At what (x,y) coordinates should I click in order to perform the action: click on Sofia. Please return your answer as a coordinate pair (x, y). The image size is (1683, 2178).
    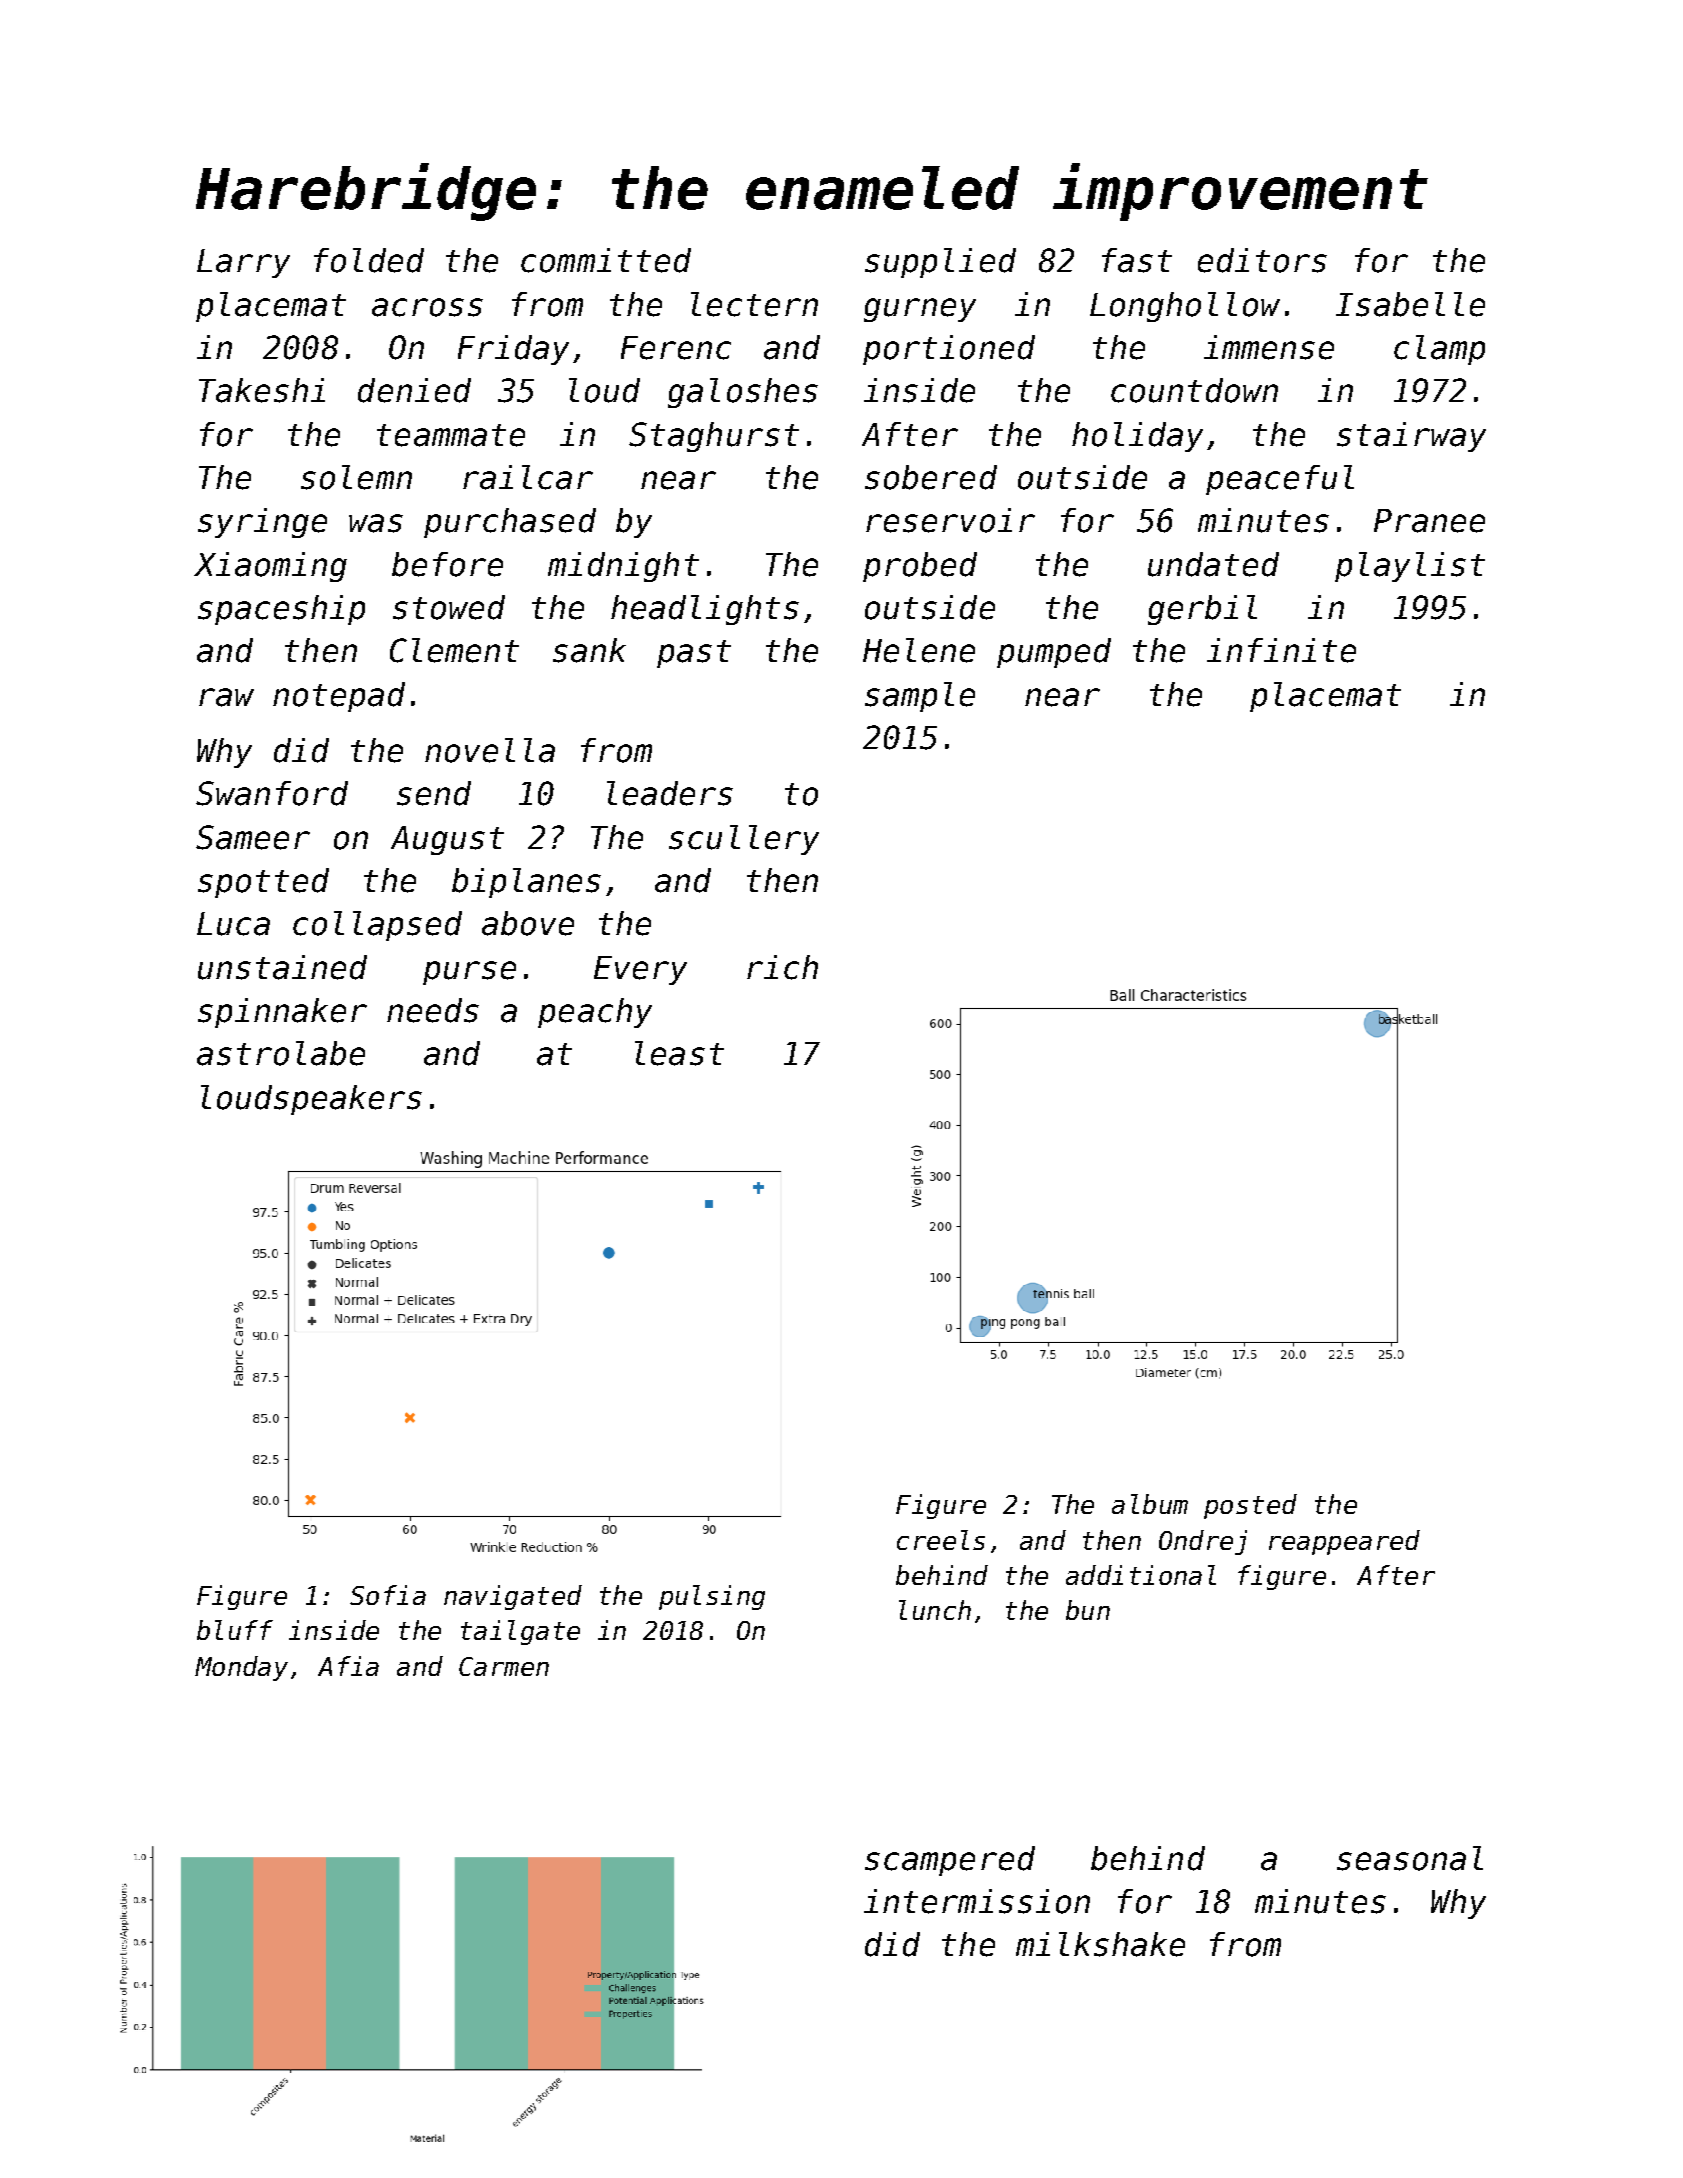
    Looking at the image, I should click on (388, 1595).
